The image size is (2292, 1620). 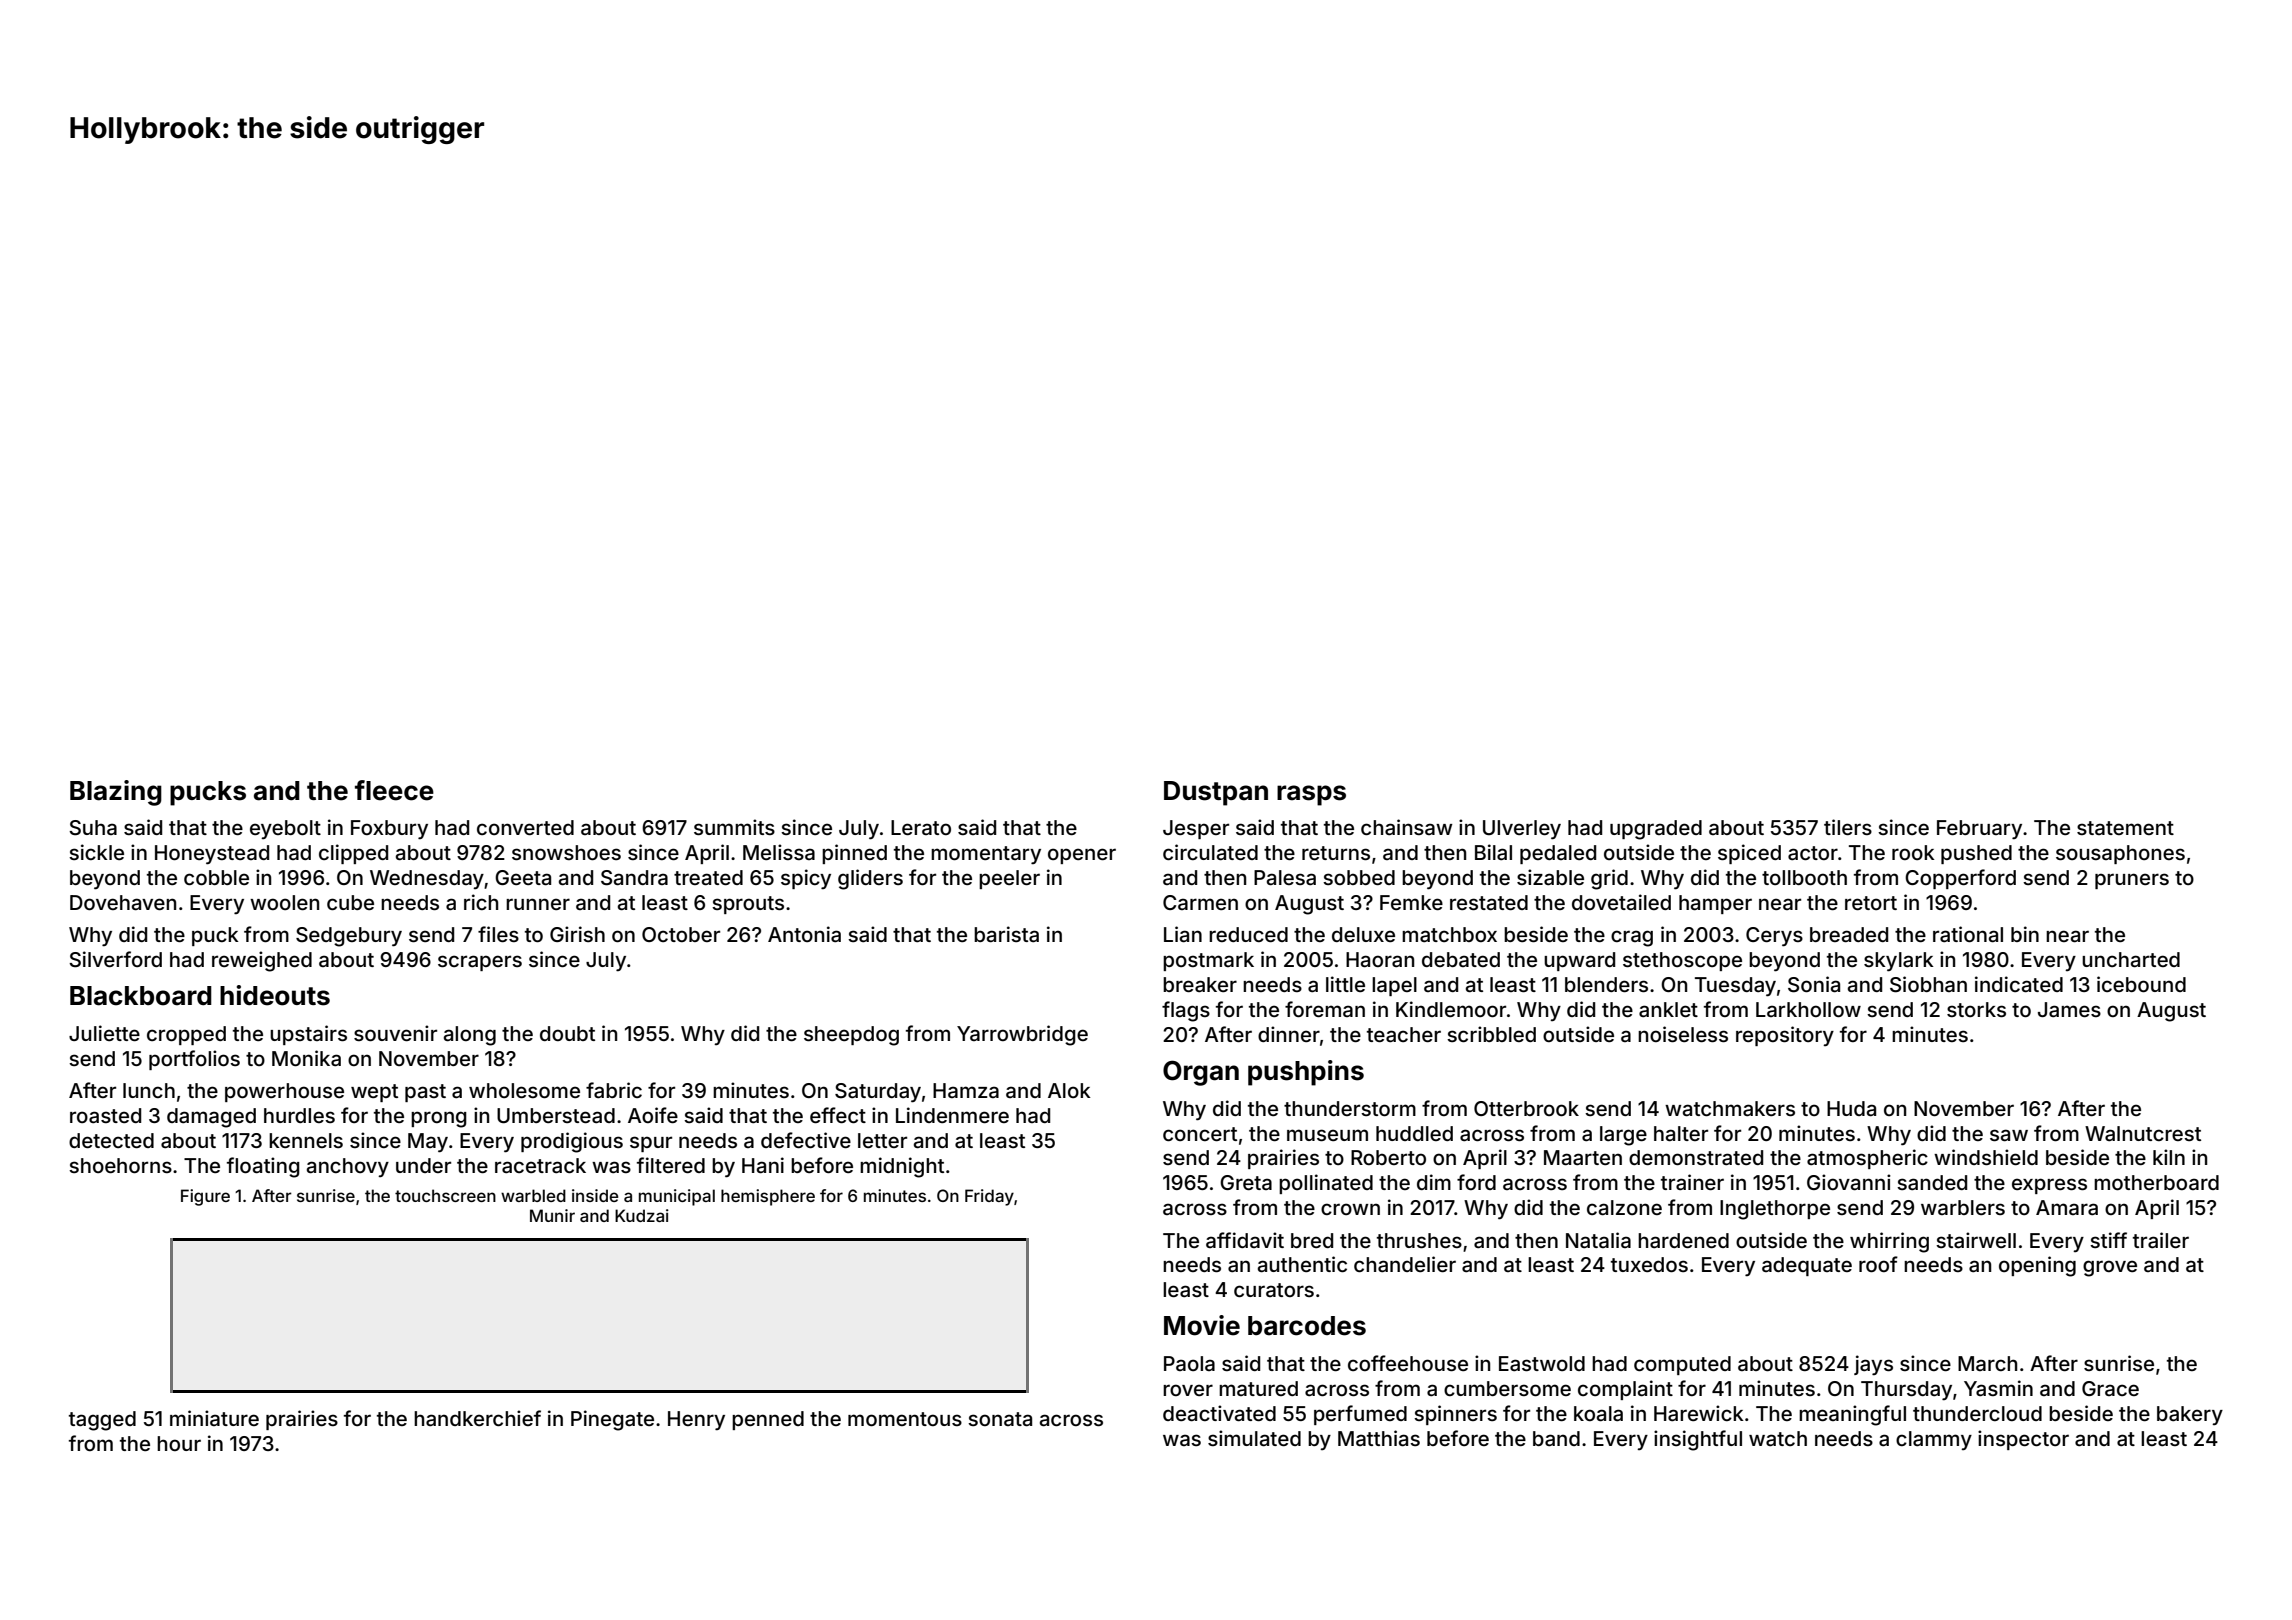 I want to click on hemisphere, so click(x=768, y=1197).
